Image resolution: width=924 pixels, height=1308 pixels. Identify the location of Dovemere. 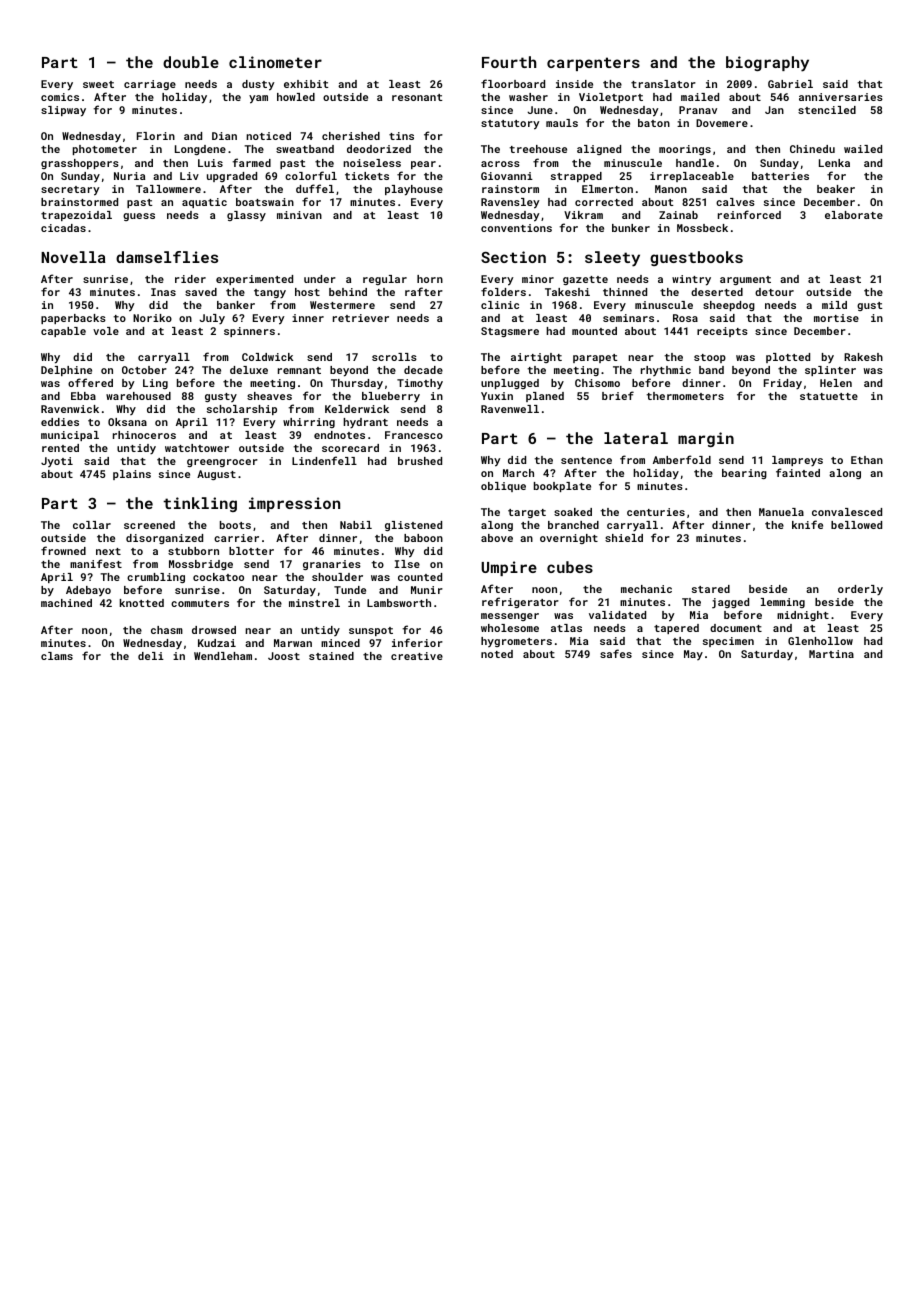
(722, 123).
